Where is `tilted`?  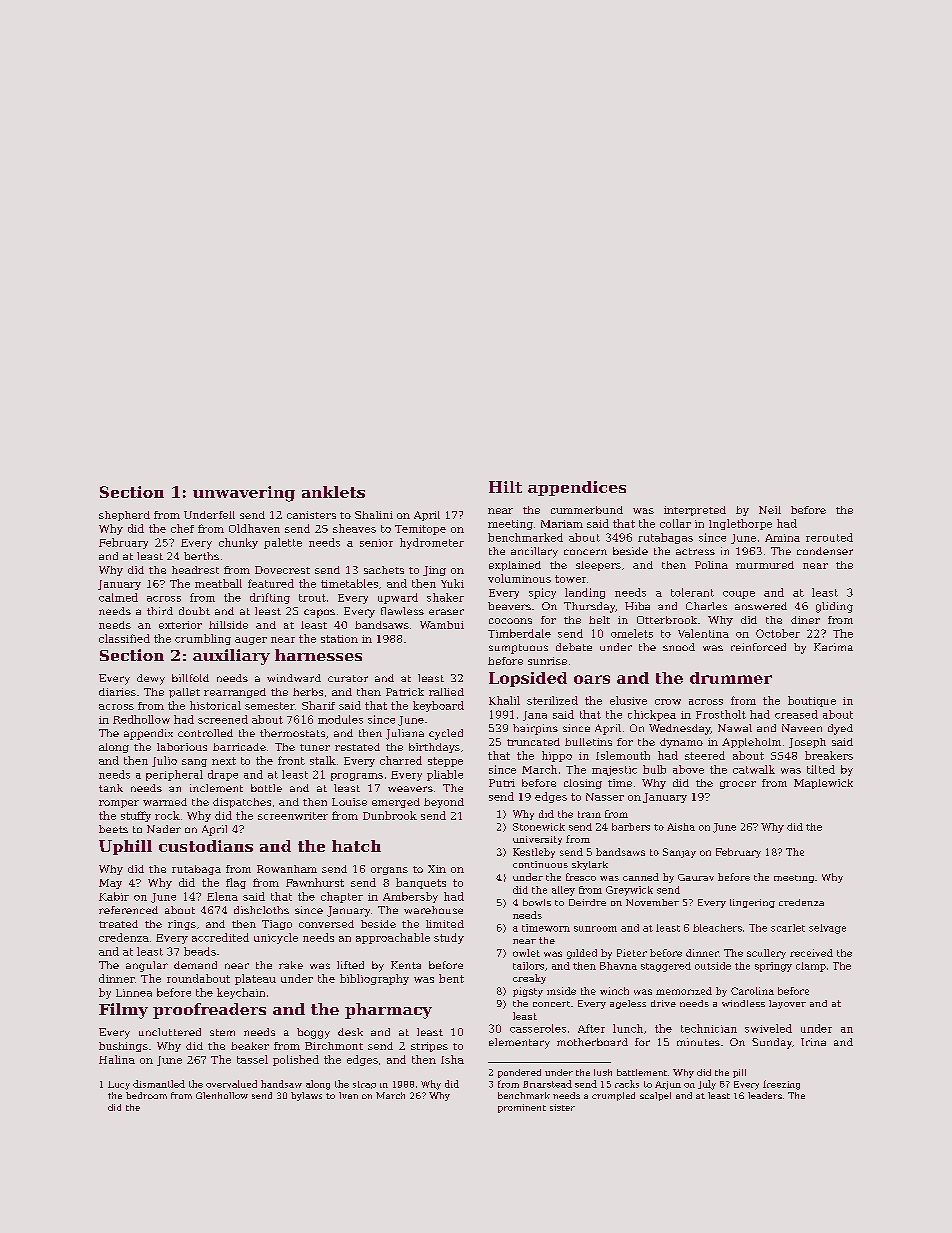
tilted is located at coordinates (821, 769).
